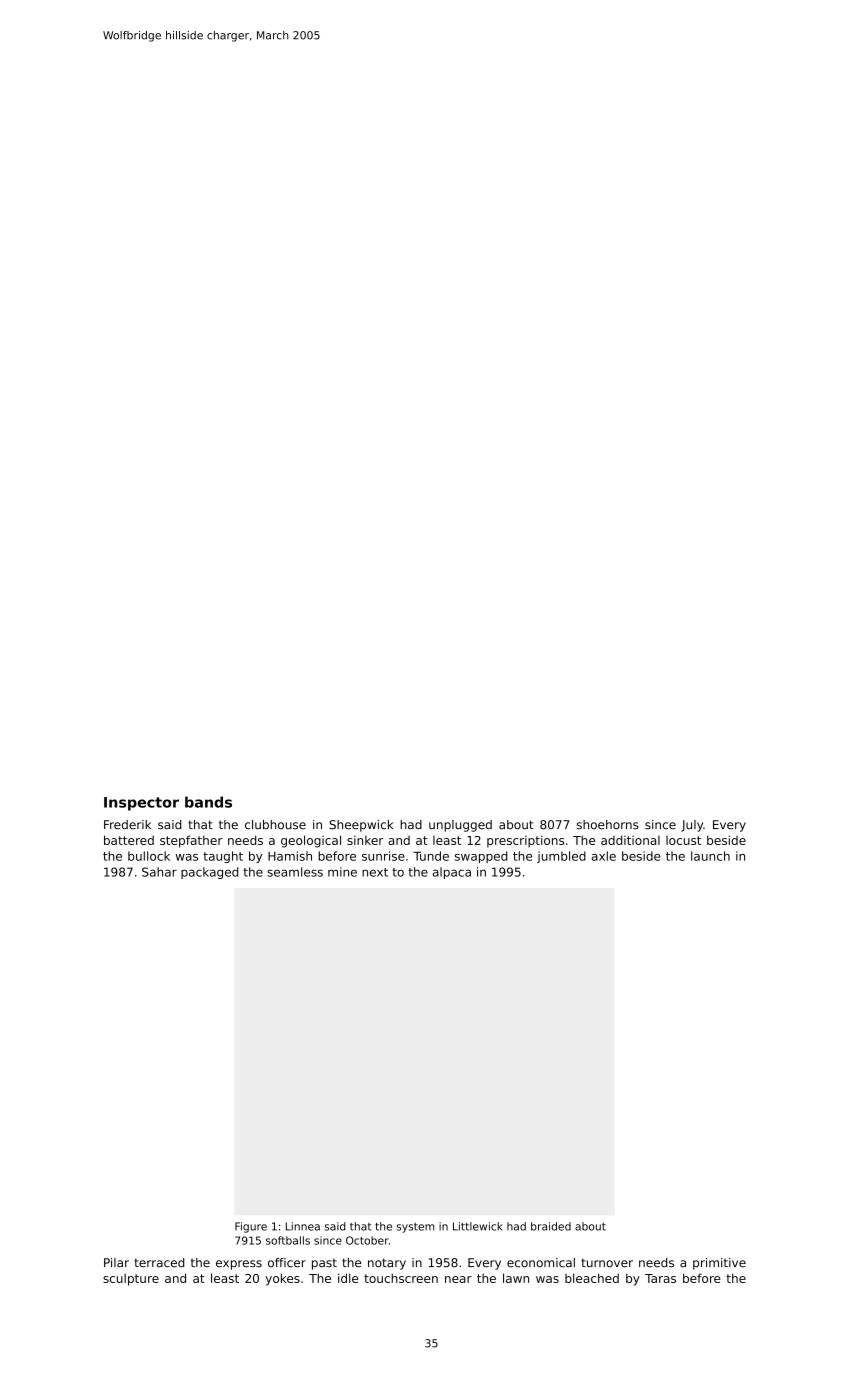 The image size is (849, 1400). What do you see at coordinates (131, 1279) in the screenshot?
I see `sculpture` at bounding box center [131, 1279].
